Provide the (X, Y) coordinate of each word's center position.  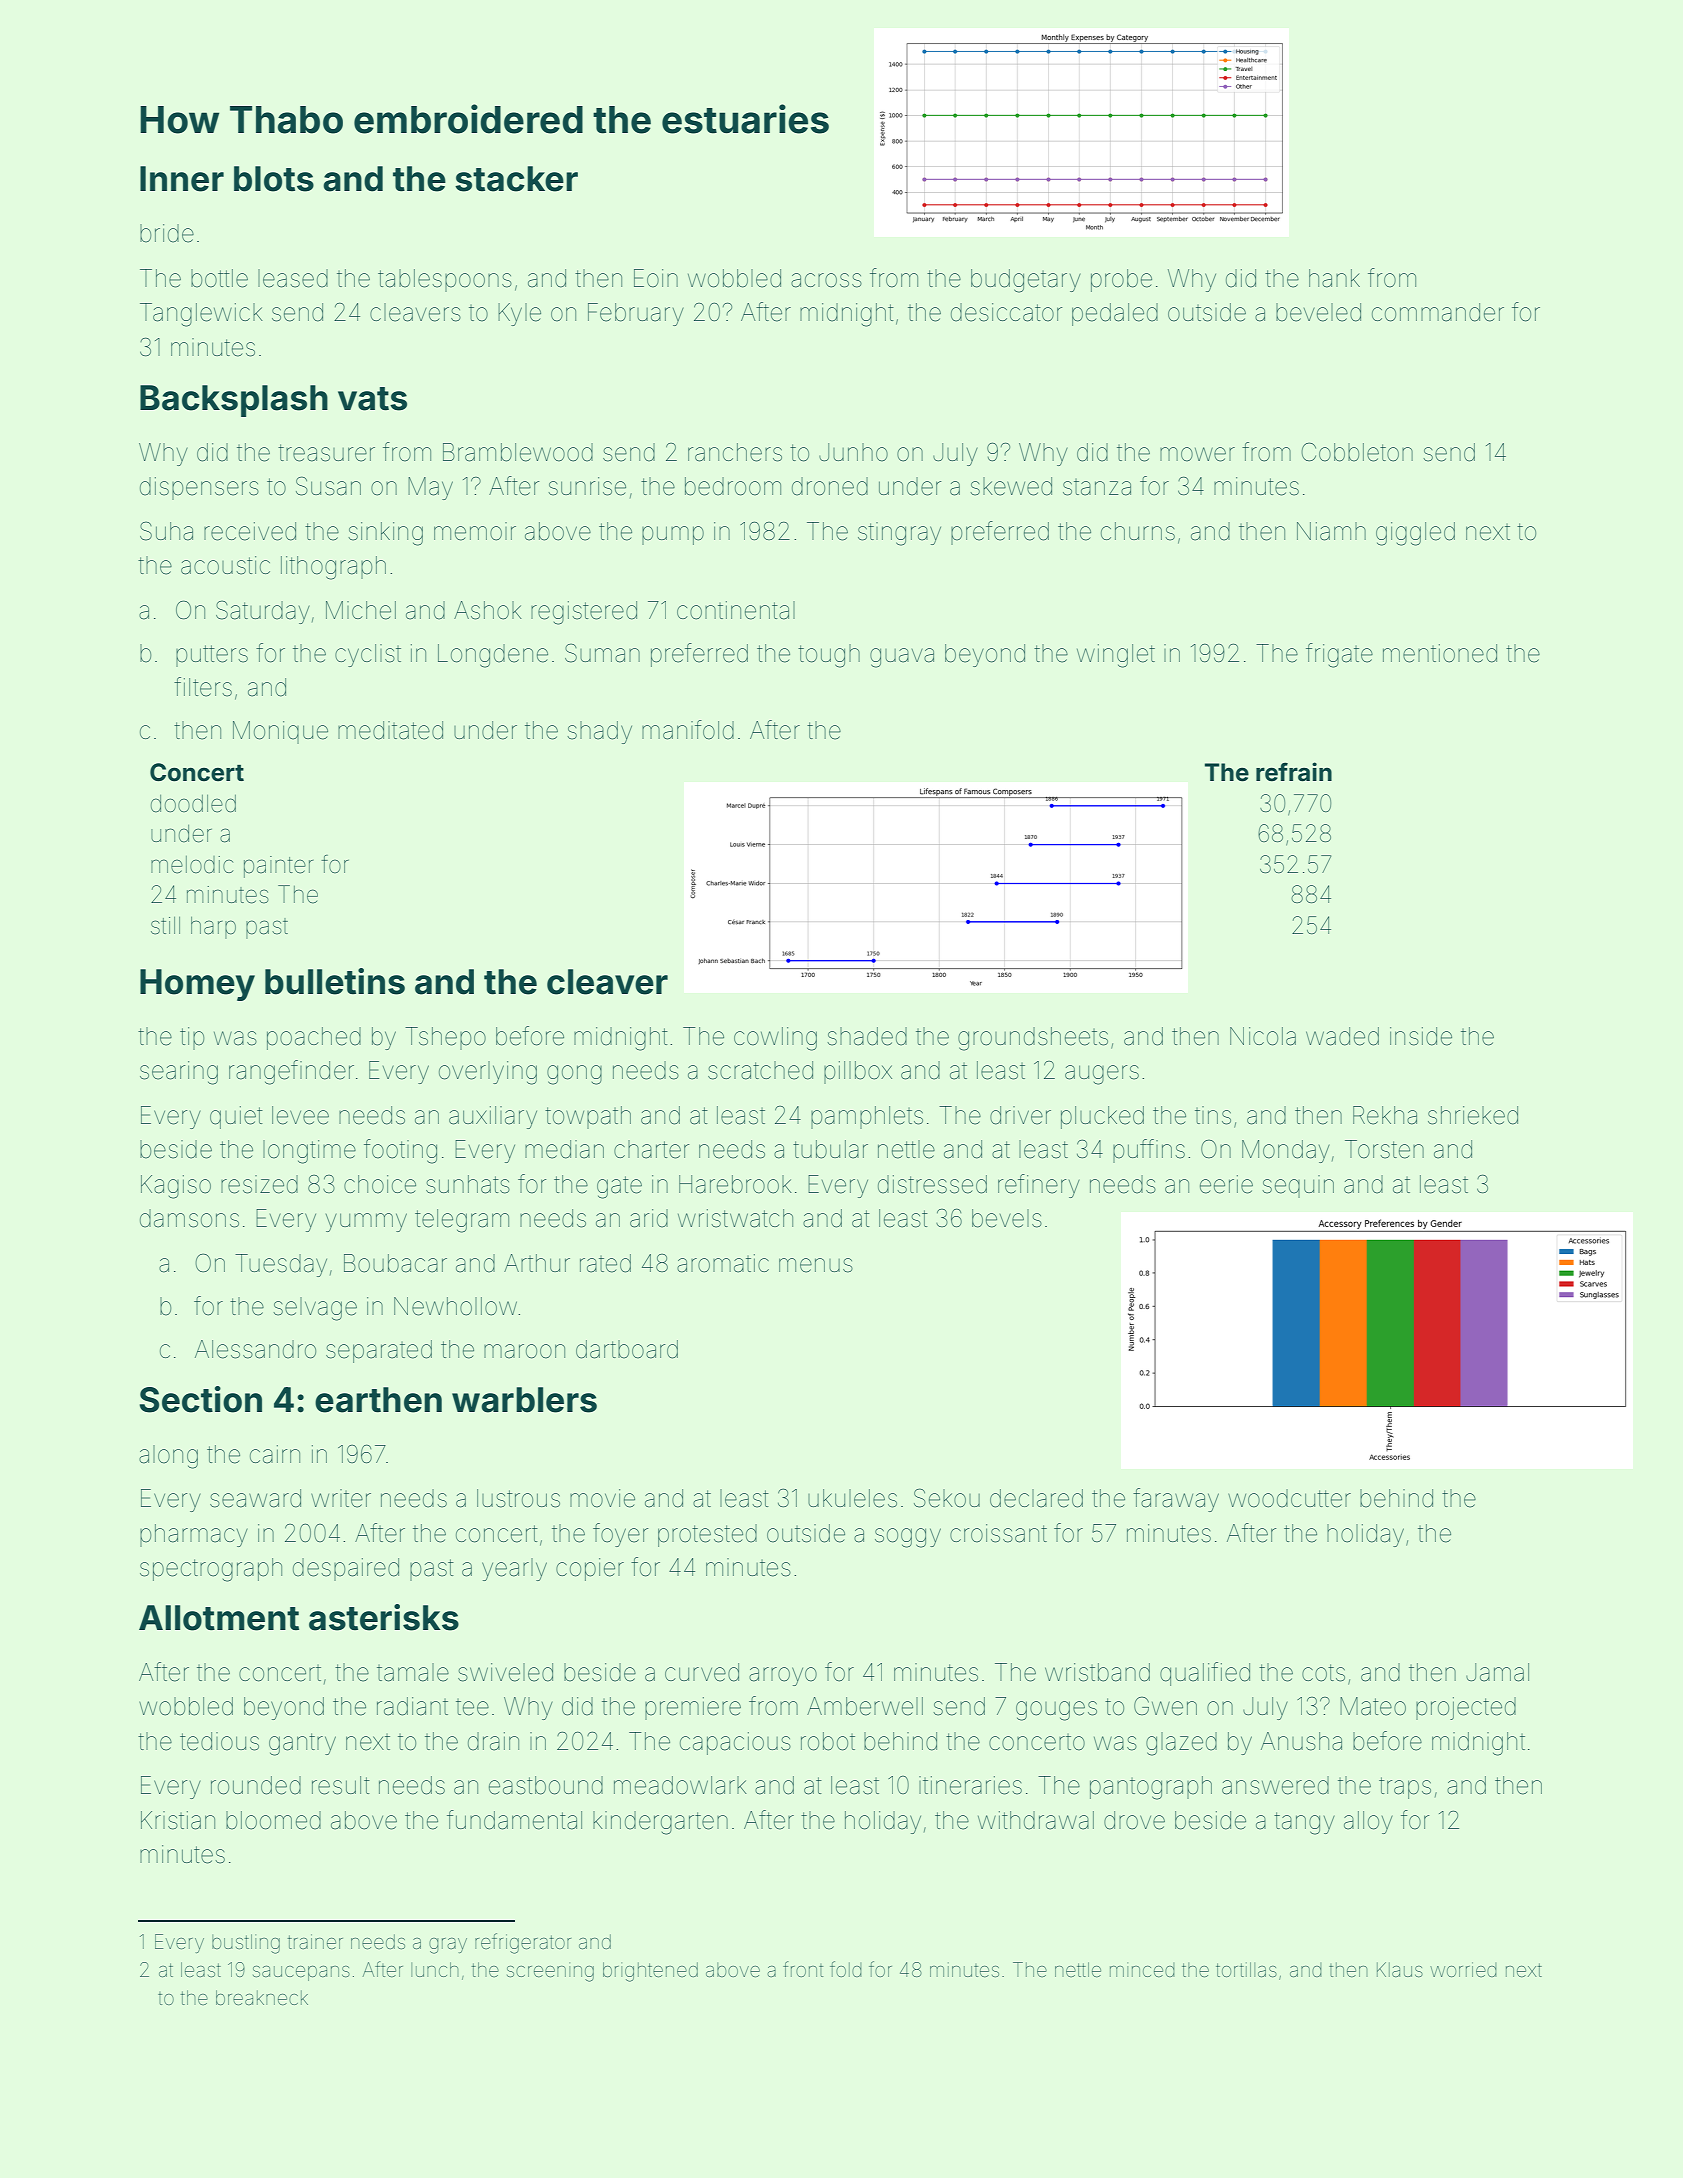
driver (1020, 1115)
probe (1121, 280)
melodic (192, 865)
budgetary (1026, 281)
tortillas (1246, 1969)
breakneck (262, 1997)
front (803, 1969)
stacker (516, 179)
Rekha (1385, 1115)
